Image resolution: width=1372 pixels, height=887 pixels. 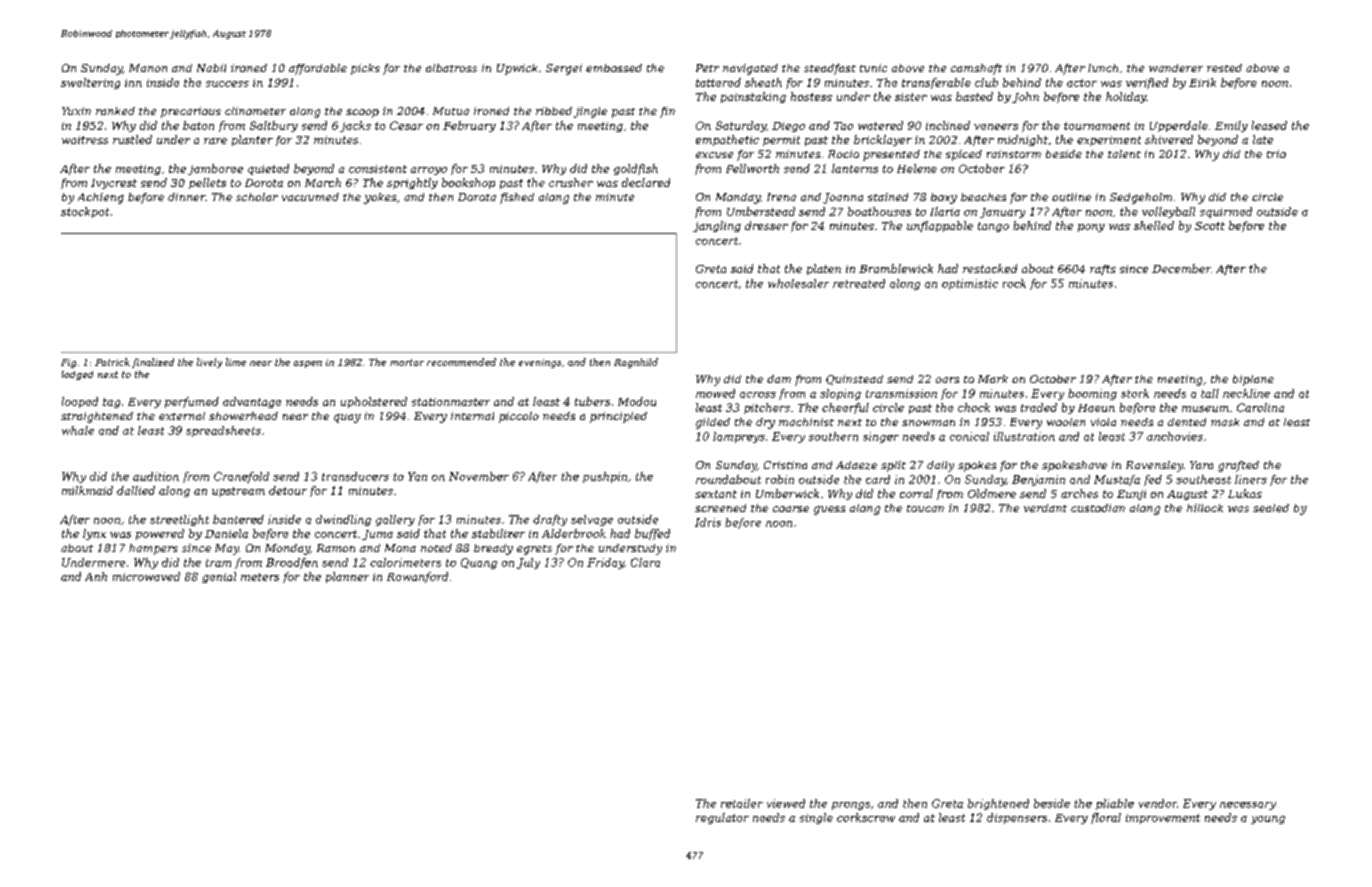 What do you see at coordinates (742, 803) in the screenshot?
I see `retailer` at bounding box center [742, 803].
